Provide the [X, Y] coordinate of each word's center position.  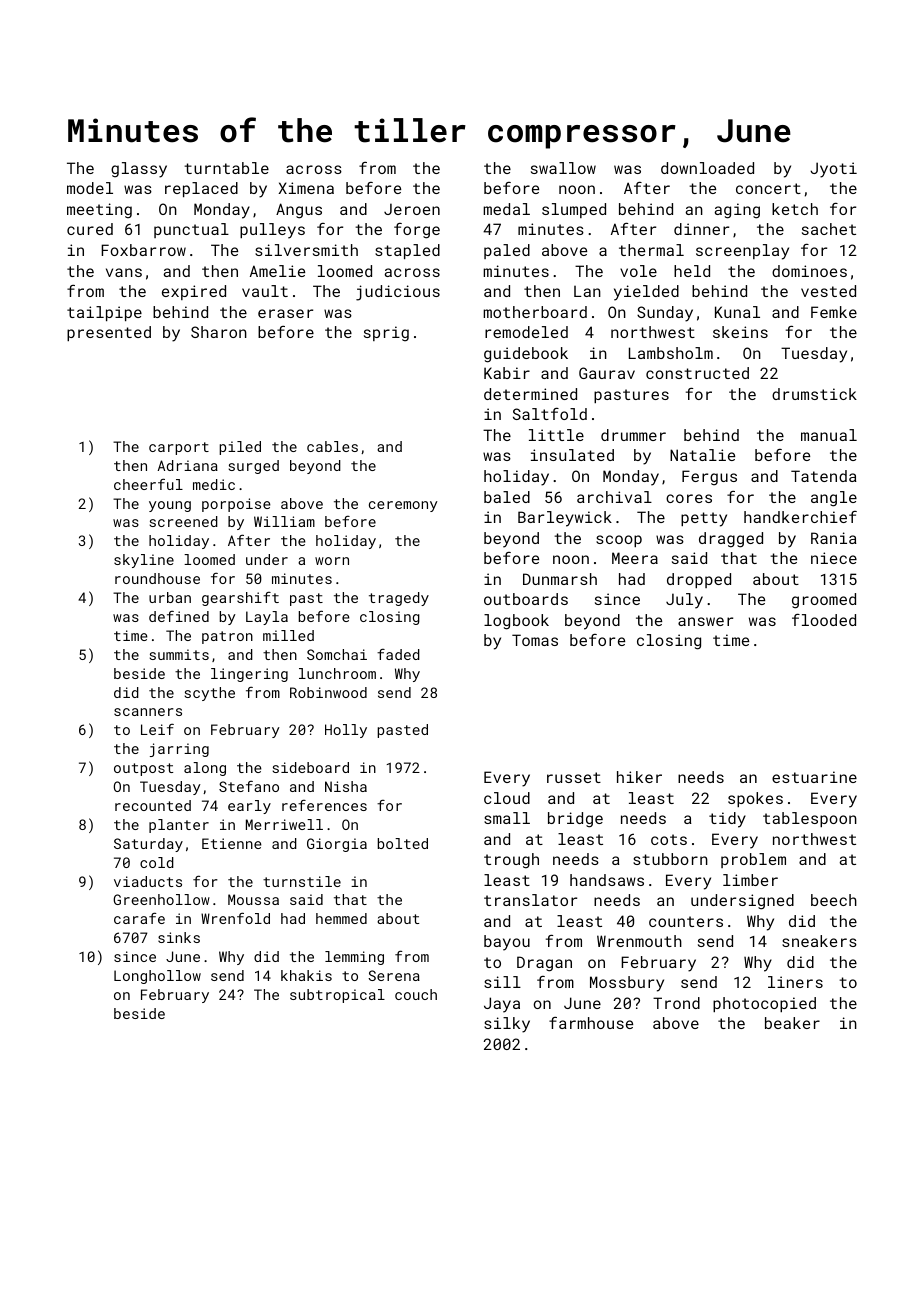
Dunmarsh [560, 579]
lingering [249, 675]
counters [686, 921]
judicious [398, 293]
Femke [834, 312]
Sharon [219, 332]
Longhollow [157, 977]
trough [511, 861]
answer [705, 621]
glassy [139, 170]
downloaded [707, 168]
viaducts [148, 881]
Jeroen [412, 209]
